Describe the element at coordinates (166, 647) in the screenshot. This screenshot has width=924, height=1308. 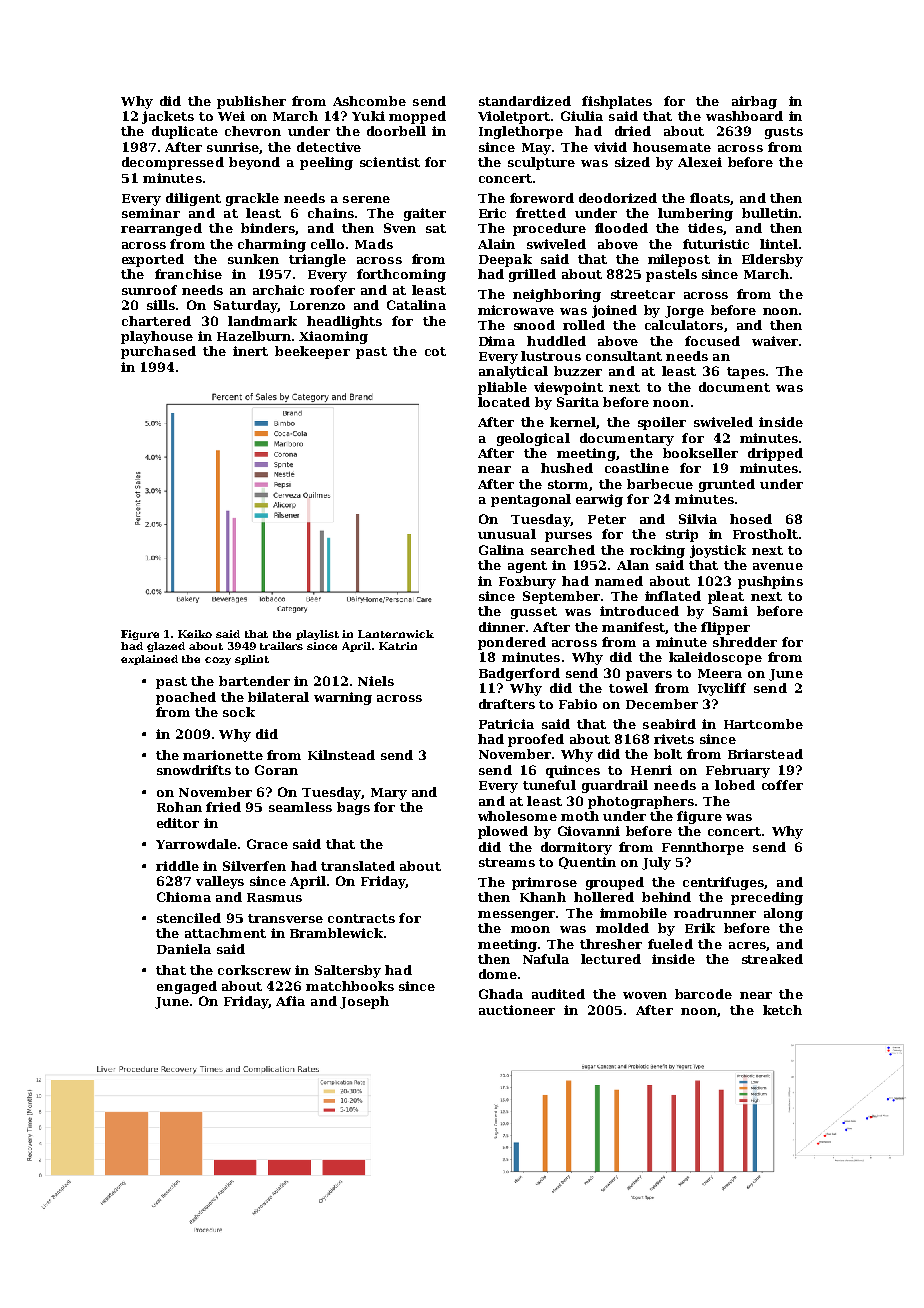
I see `glazed` at that location.
